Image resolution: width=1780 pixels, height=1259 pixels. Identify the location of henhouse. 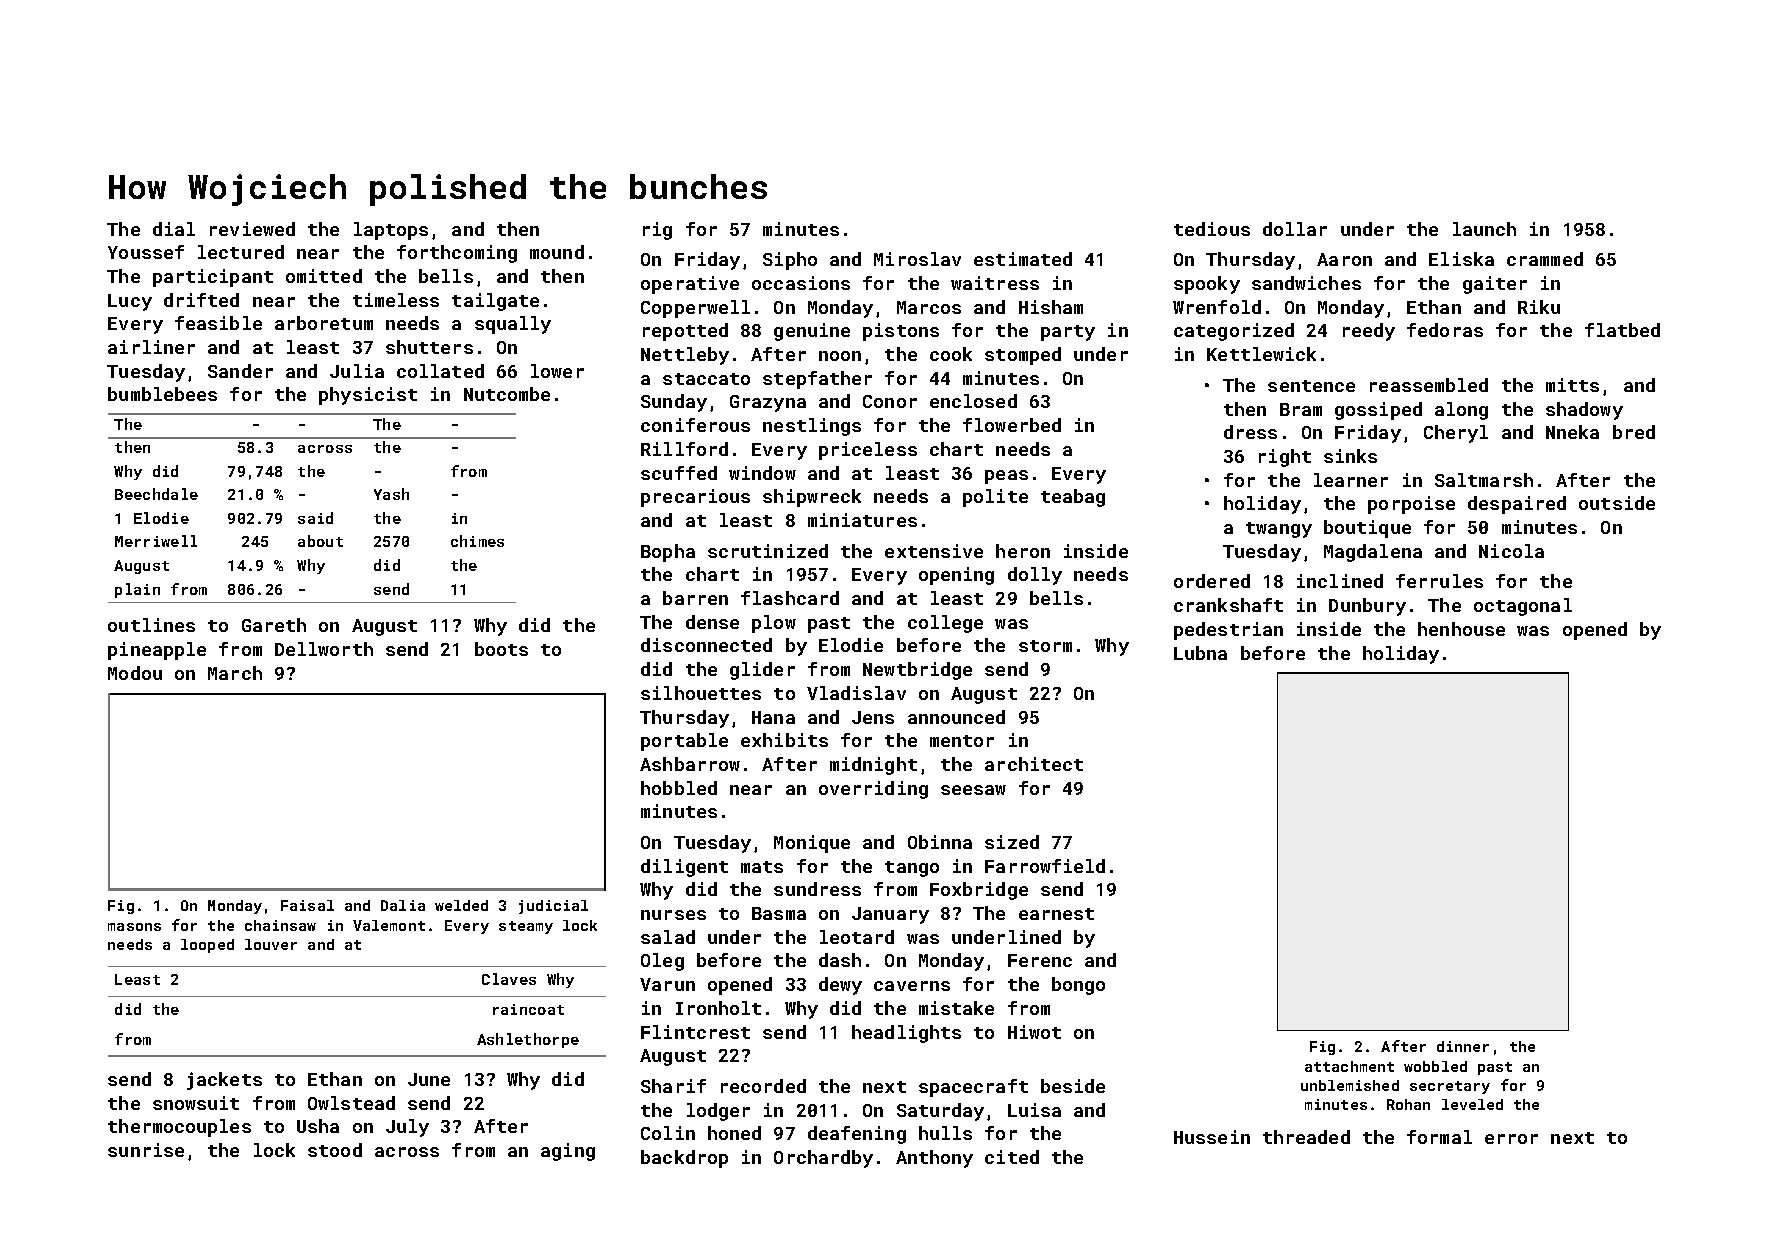
(1461, 629).
